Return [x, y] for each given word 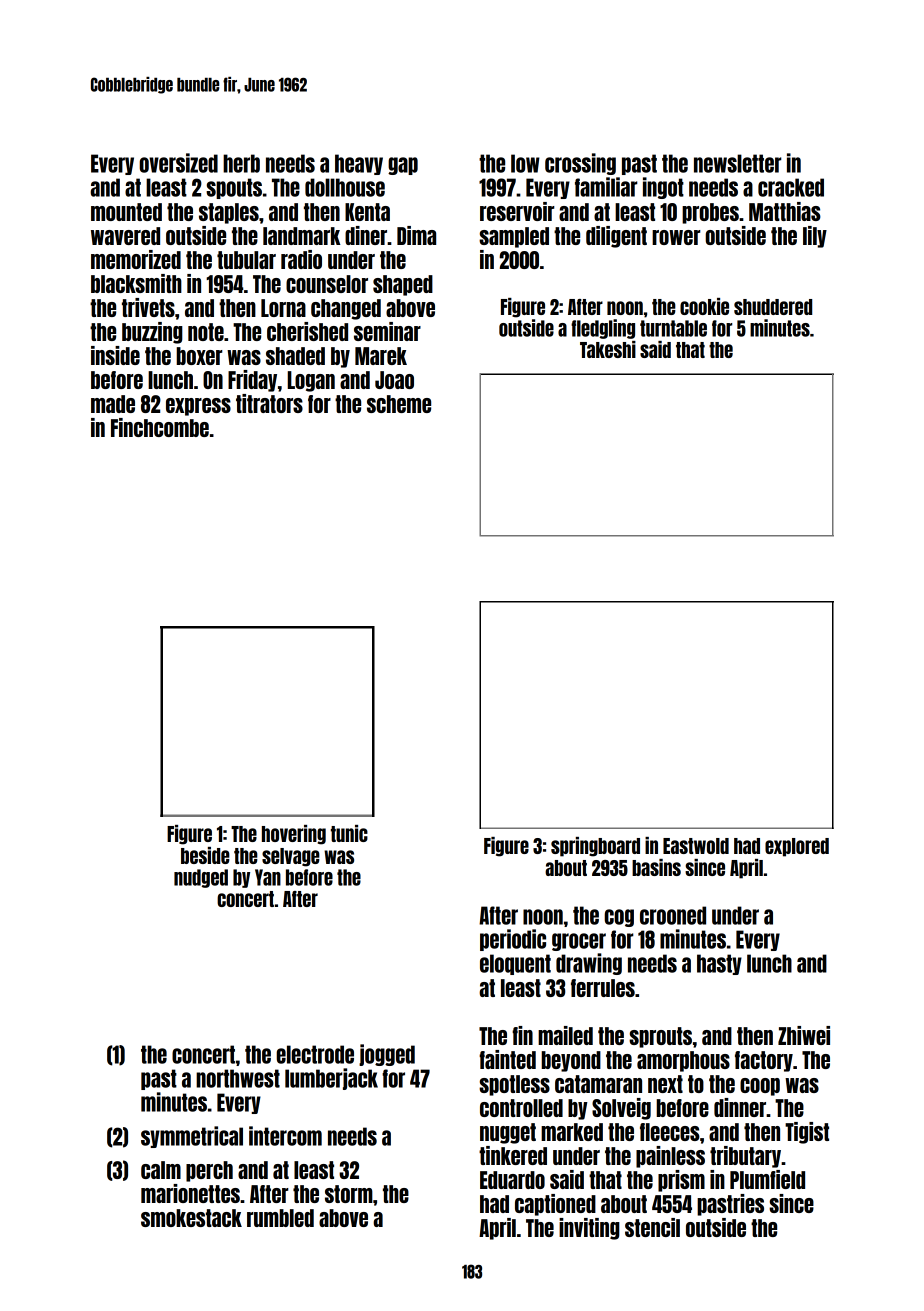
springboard [595, 847]
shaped [403, 285]
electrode [315, 1054]
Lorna [283, 308]
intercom [285, 1136]
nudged [201, 878]
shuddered [773, 307]
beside [205, 855]
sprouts [660, 1037]
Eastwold [696, 846]
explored [797, 847]
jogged [387, 1055]
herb [241, 163]
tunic [349, 833]
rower [676, 237]
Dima [416, 235]
